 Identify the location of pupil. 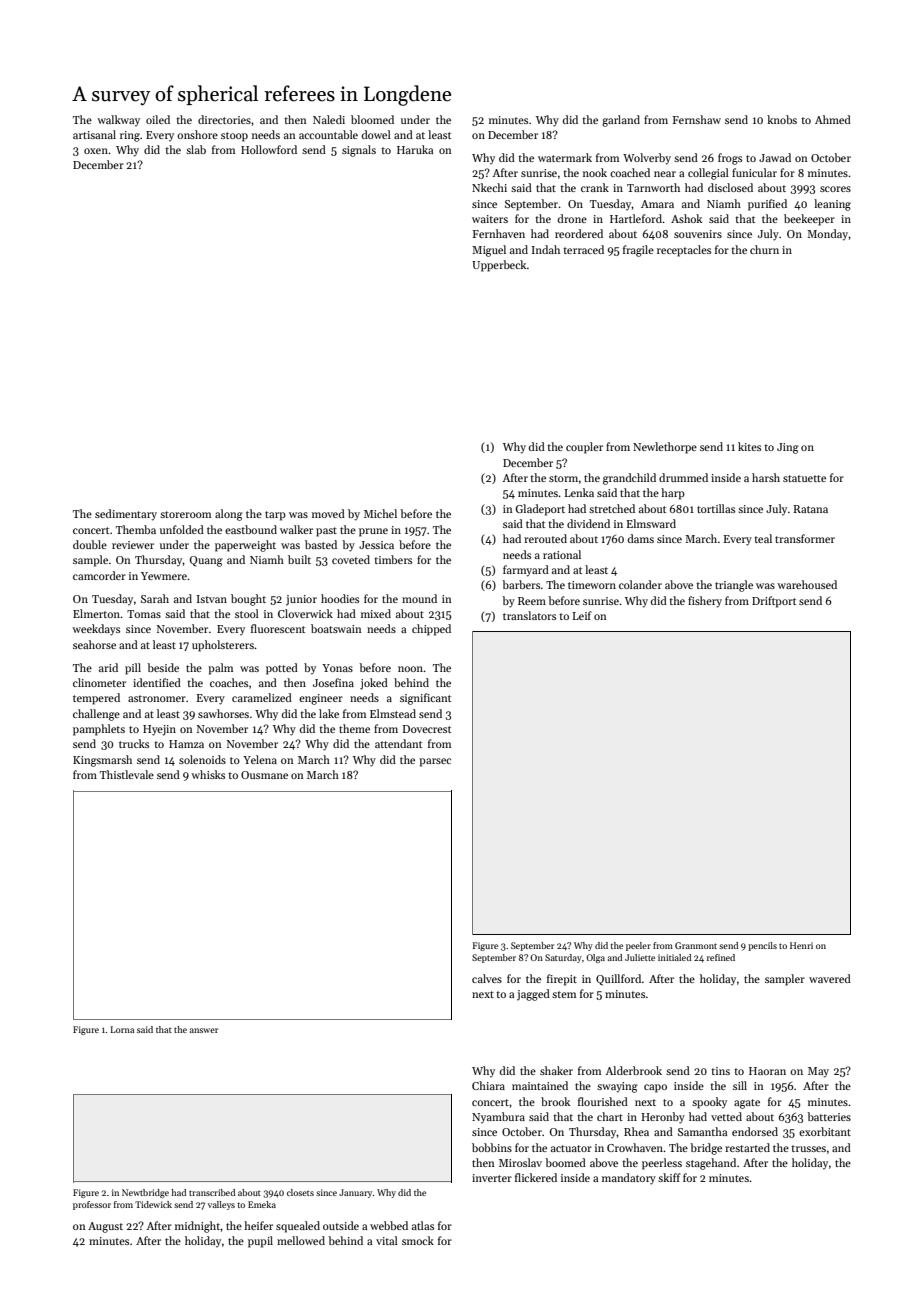
(260, 1242).
